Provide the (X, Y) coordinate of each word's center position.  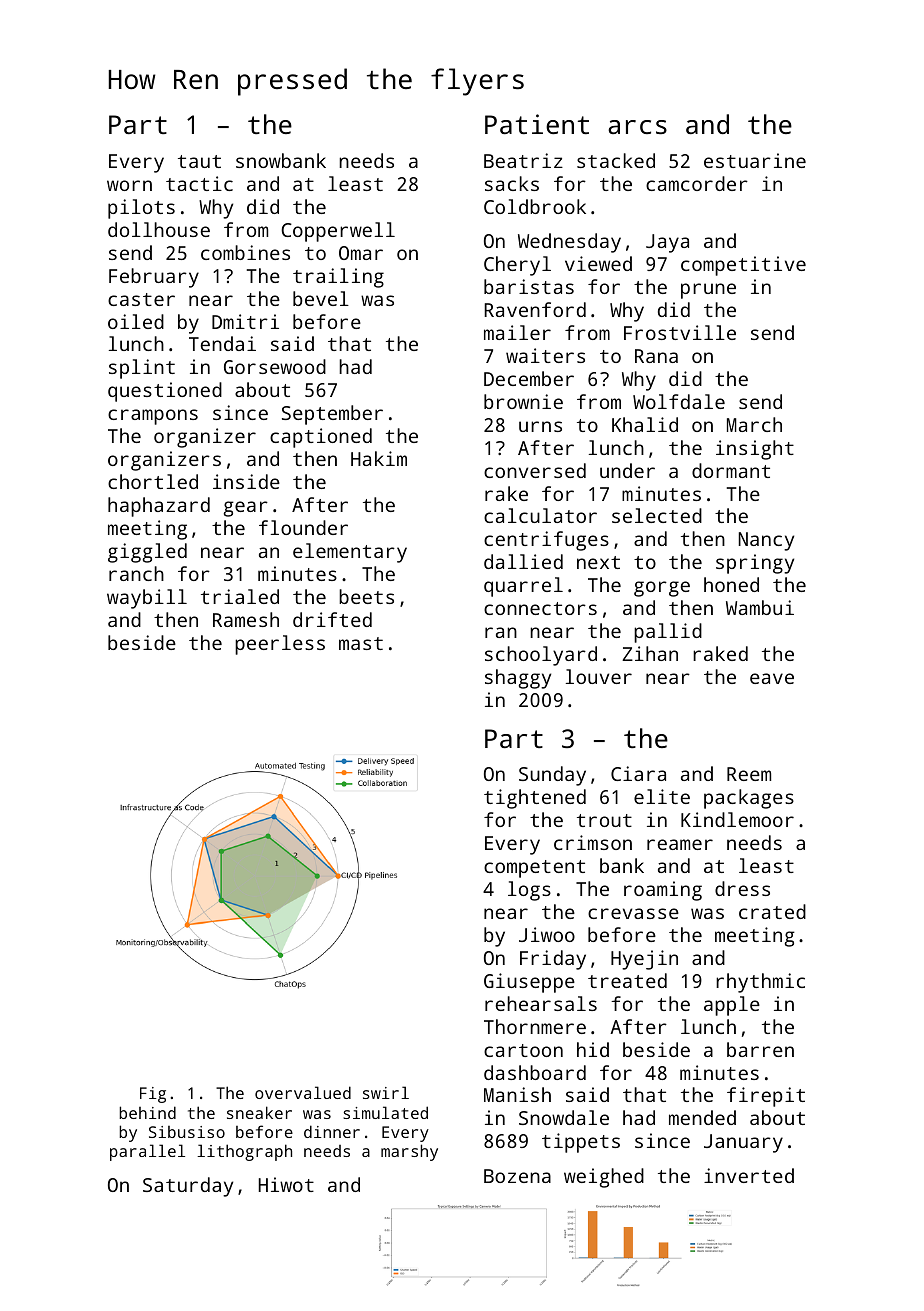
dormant (731, 470)
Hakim (379, 458)
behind (147, 1112)
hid (593, 1049)
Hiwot (286, 1184)
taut (199, 161)
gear (246, 509)
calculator (540, 515)
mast (361, 643)
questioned (165, 392)
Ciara (638, 773)
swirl (386, 1092)
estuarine (755, 160)
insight (755, 450)
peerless (280, 645)
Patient (537, 124)
